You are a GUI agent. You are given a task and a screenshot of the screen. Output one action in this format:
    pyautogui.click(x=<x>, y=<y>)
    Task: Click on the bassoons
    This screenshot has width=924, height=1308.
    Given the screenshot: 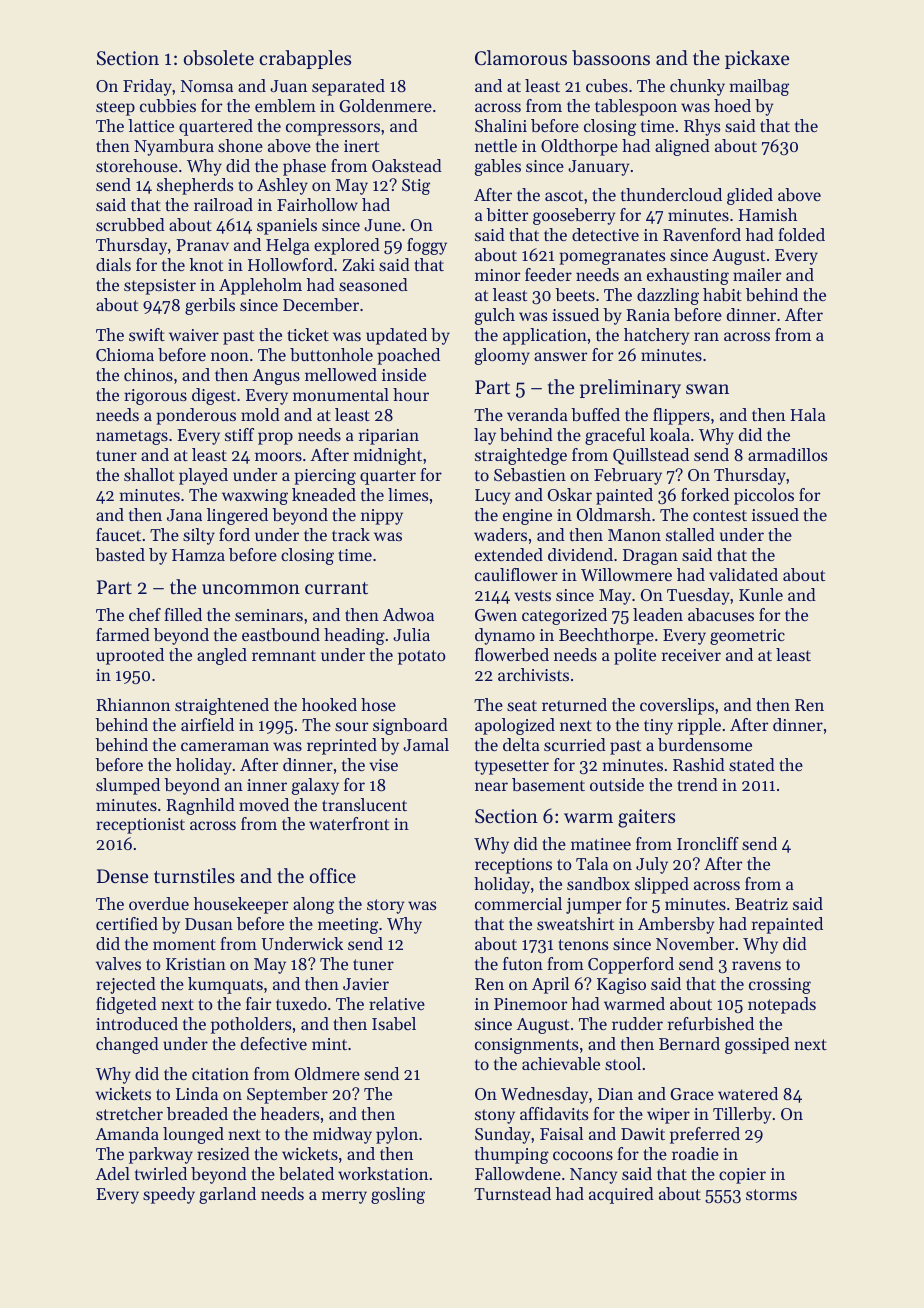 What is the action you would take?
    pyautogui.click(x=611, y=57)
